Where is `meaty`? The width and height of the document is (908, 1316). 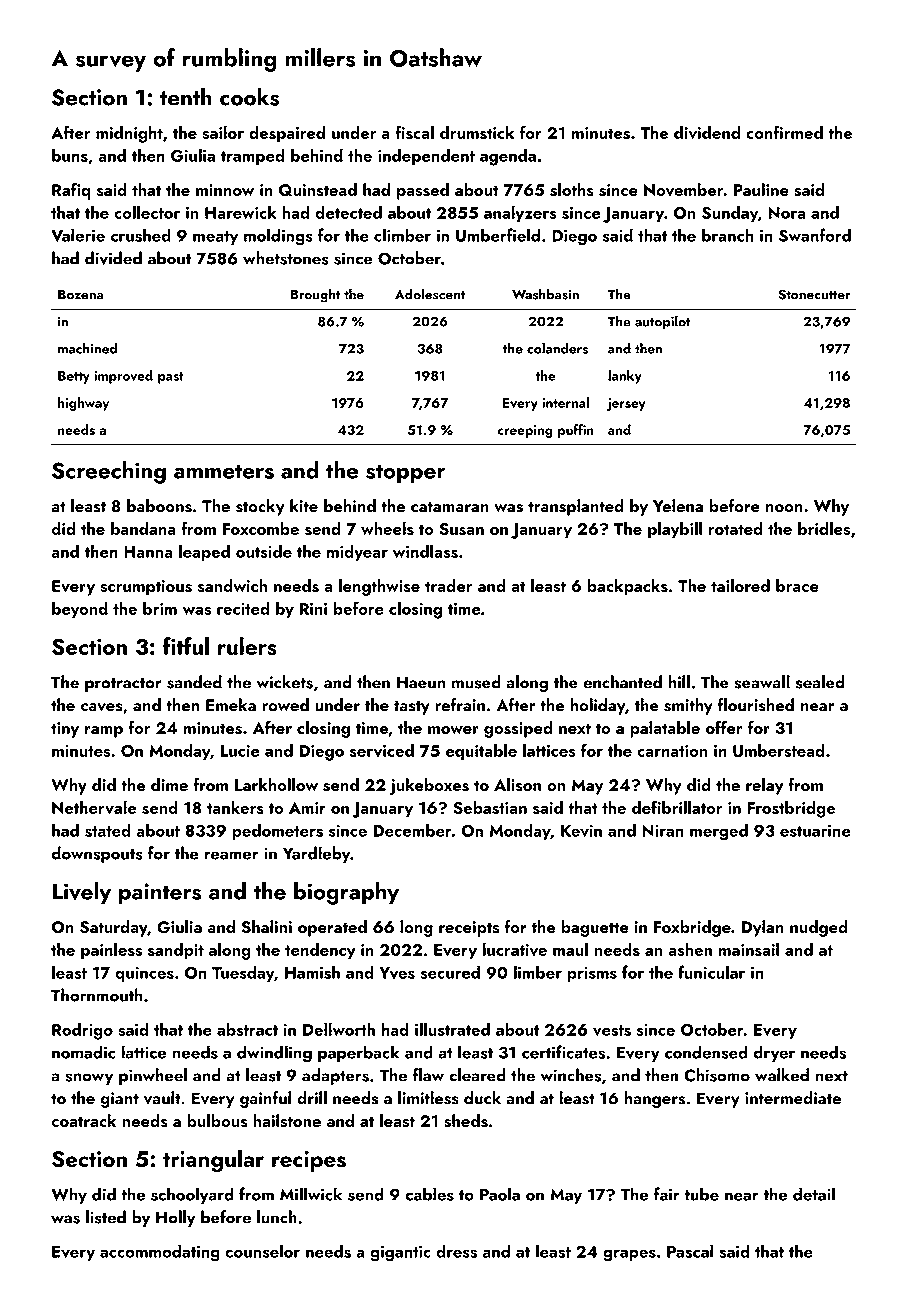 meaty is located at coordinates (215, 238).
